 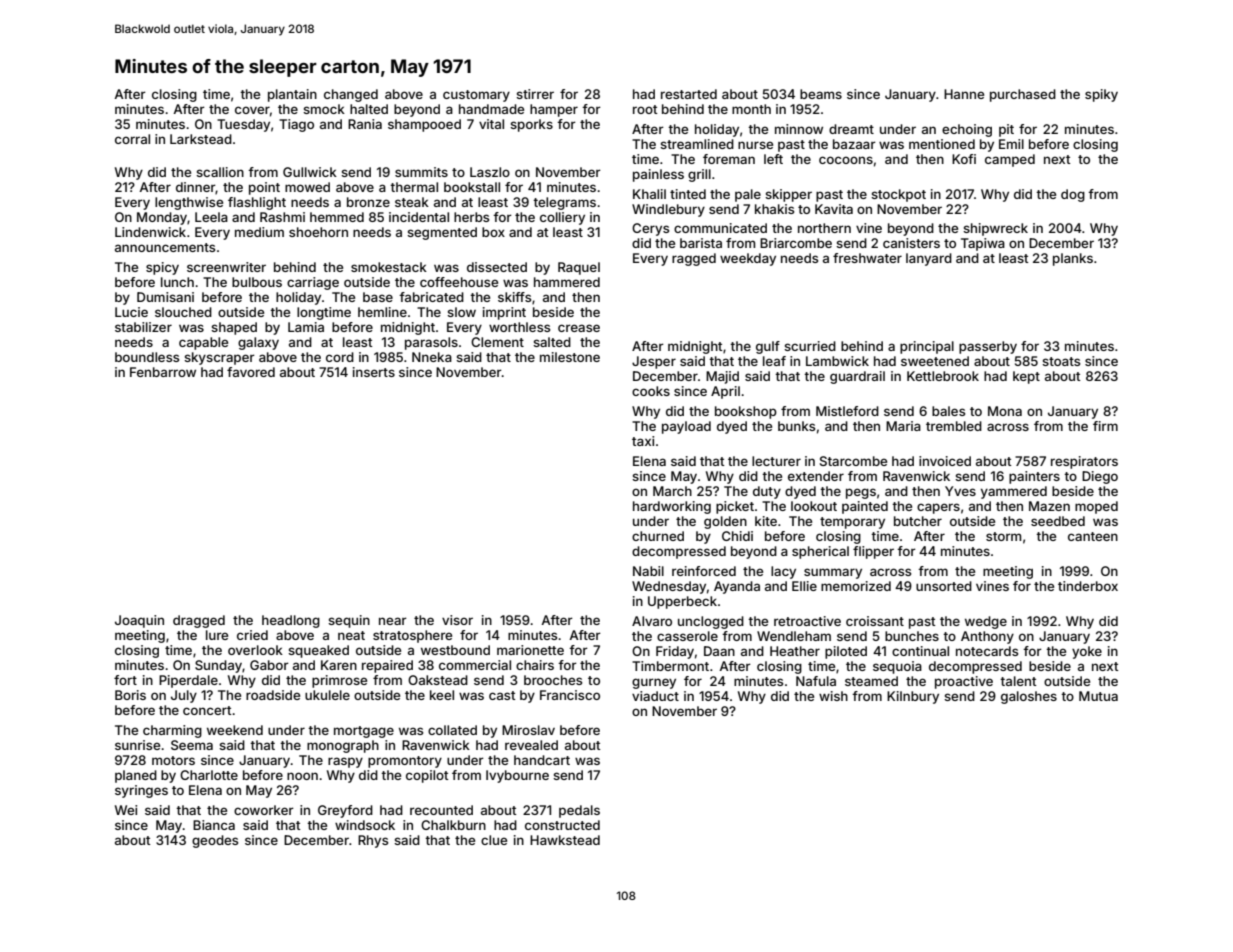 I want to click on Kettlebrook, so click(x=943, y=376).
